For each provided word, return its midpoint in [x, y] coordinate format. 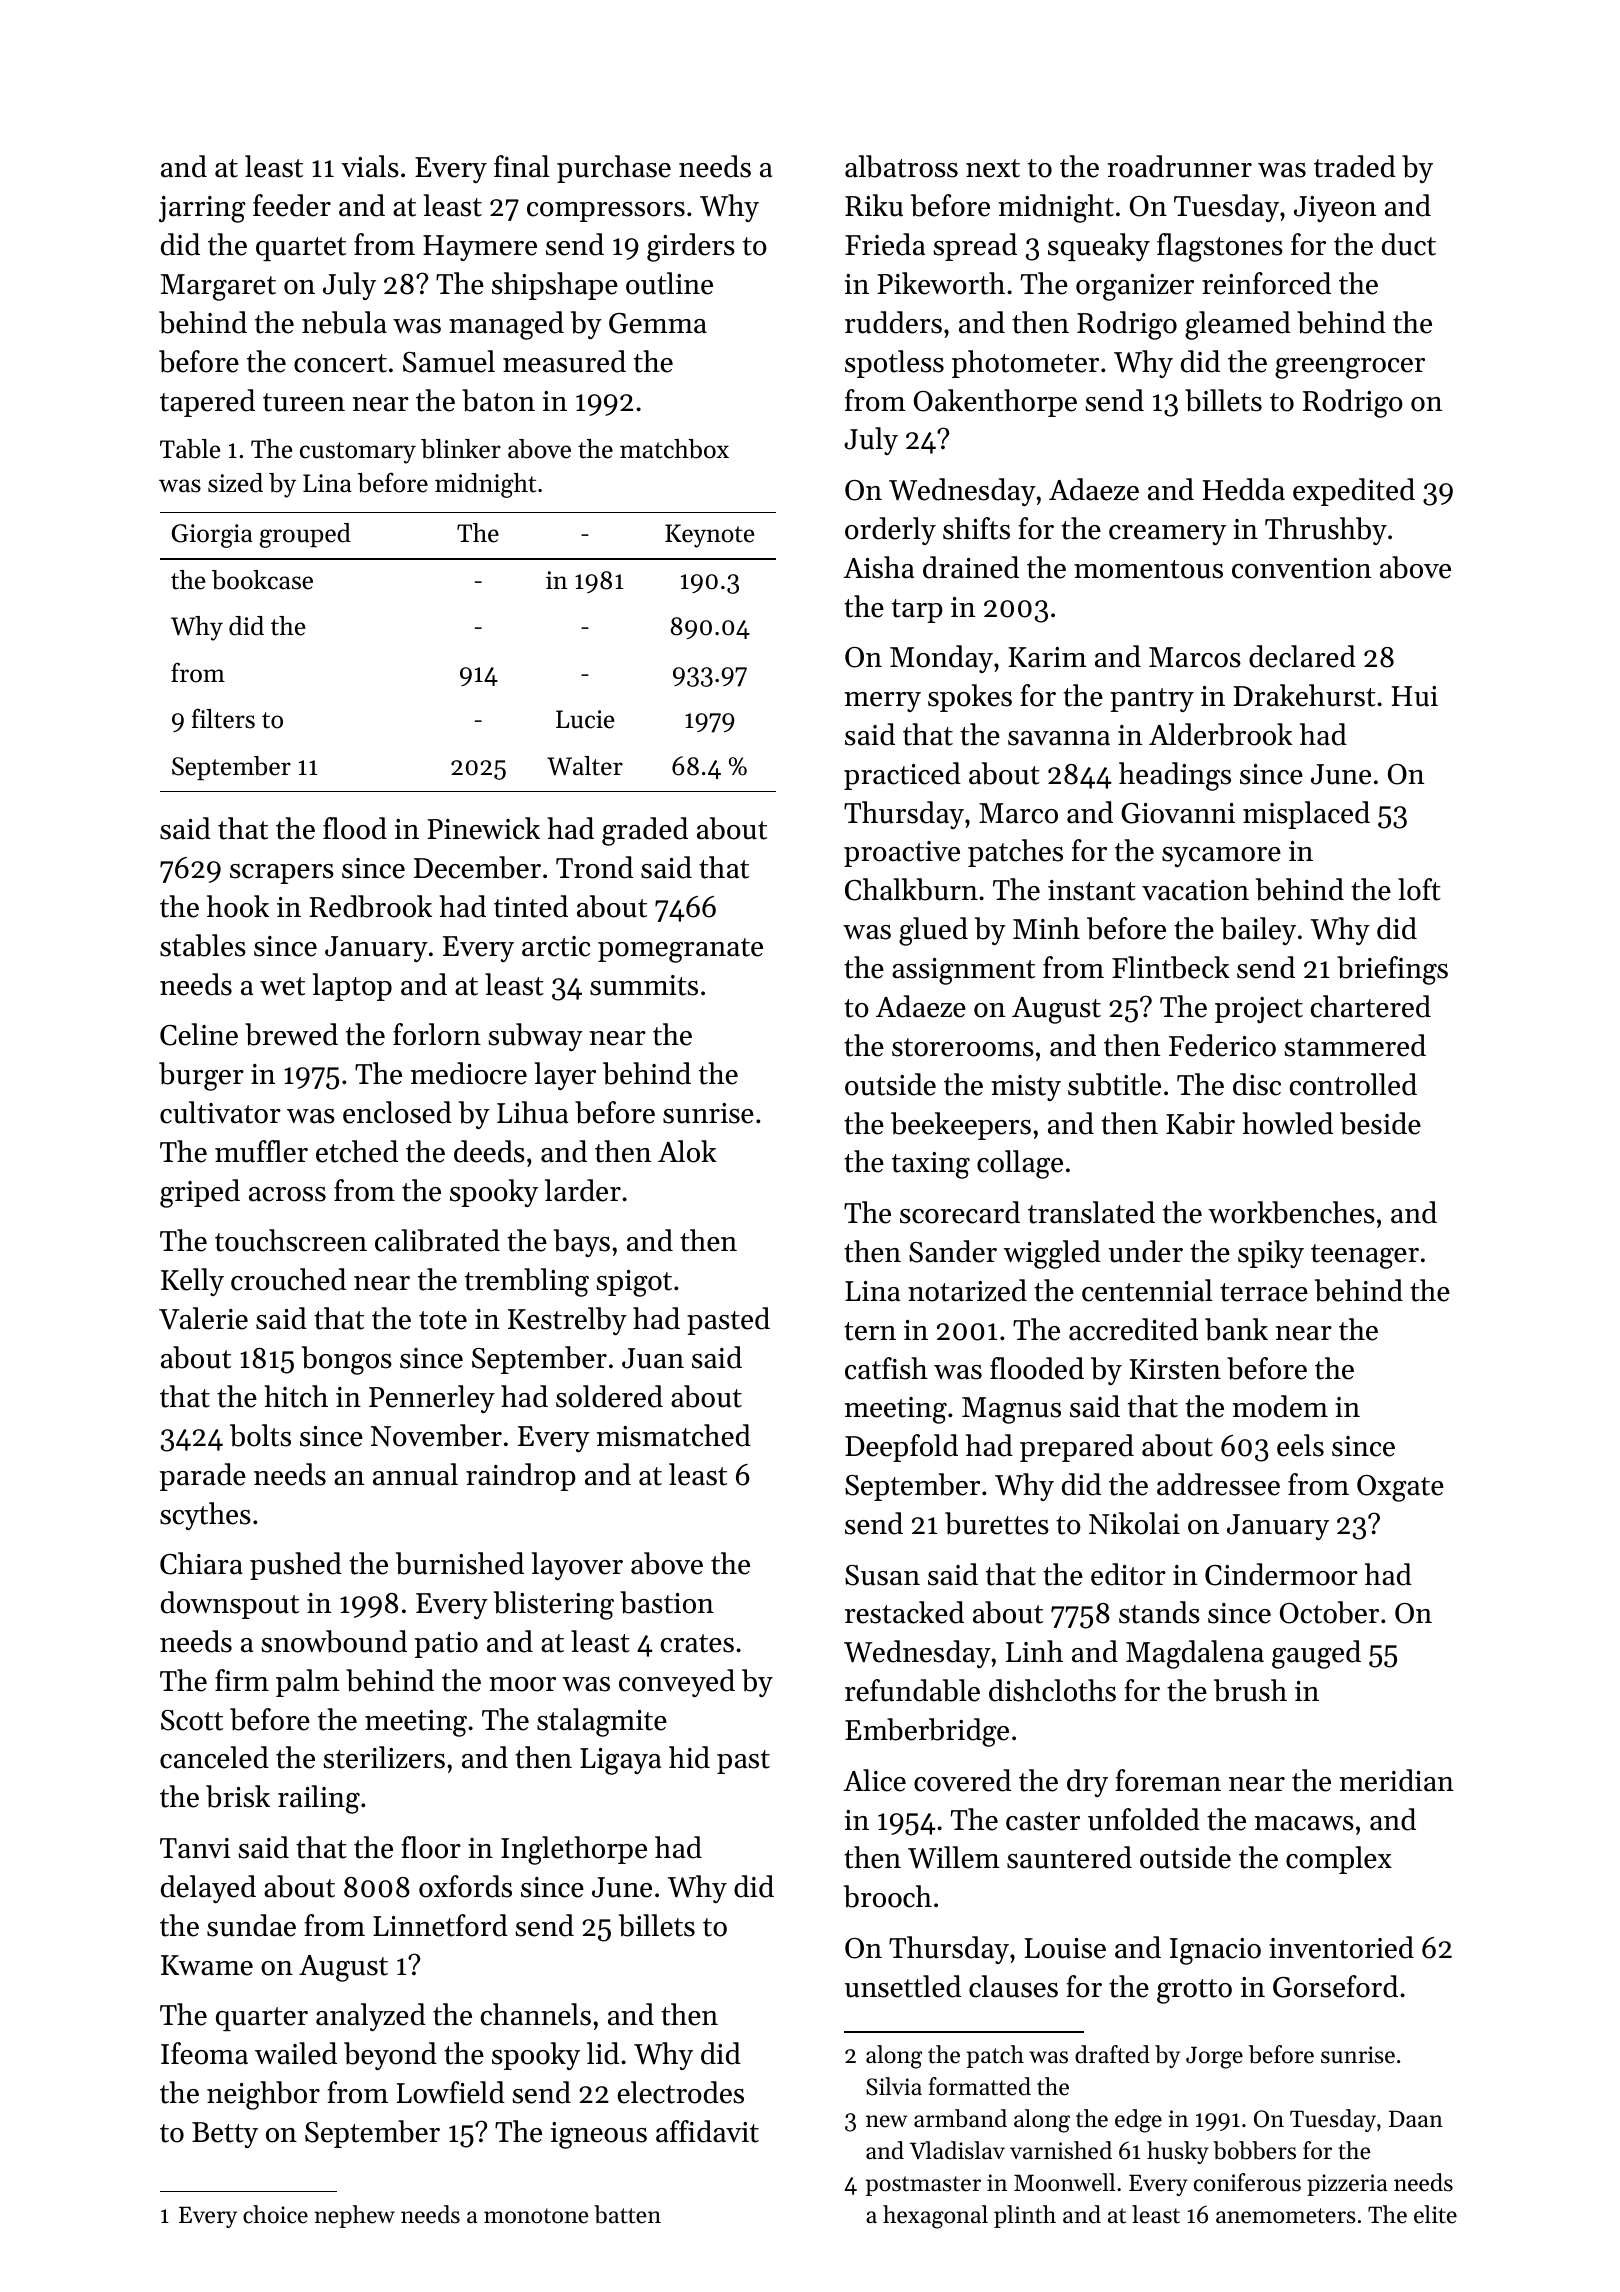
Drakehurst [1305, 695]
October [1329, 1612]
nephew [354, 2216]
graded [645, 831]
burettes [997, 1523]
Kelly [192, 1282]
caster [1043, 1821]
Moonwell [1064, 2182]
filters [223, 718]
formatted [980, 2086]
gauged [1316, 1654]
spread [975, 247]
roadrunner [1180, 166]
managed [506, 325]
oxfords [465, 1886]
